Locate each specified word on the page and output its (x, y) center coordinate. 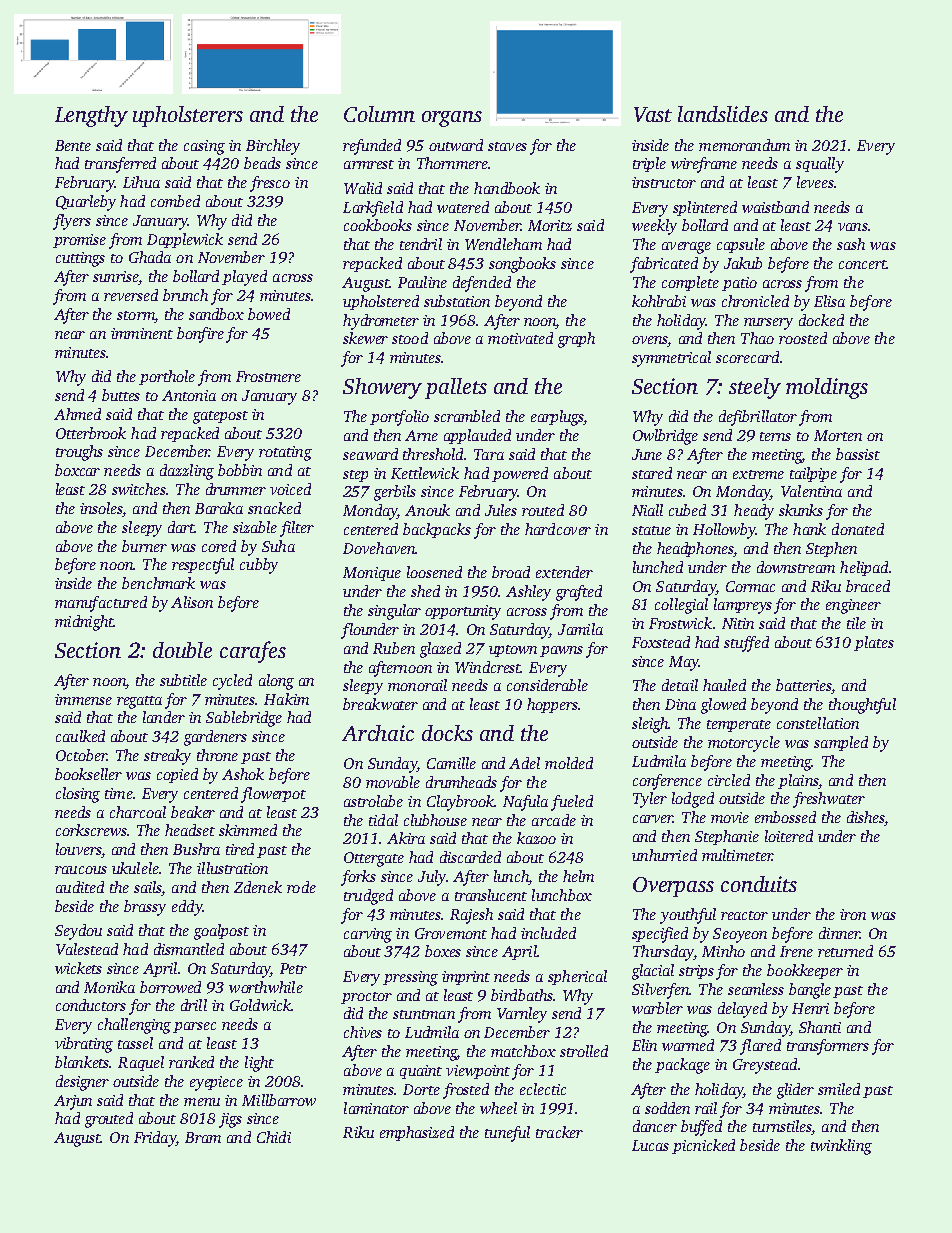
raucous (81, 870)
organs (452, 119)
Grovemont (451, 933)
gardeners (215, 738)
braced (868, 586)
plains (798, 781)
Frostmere (268, 376)
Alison (192, 602)
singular (394, 612)
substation (457, 301)
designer (82, 1083)
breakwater (380, 704)
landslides (723, 114)
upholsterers (188, 116)
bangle (810, 991)
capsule (741, 245)
